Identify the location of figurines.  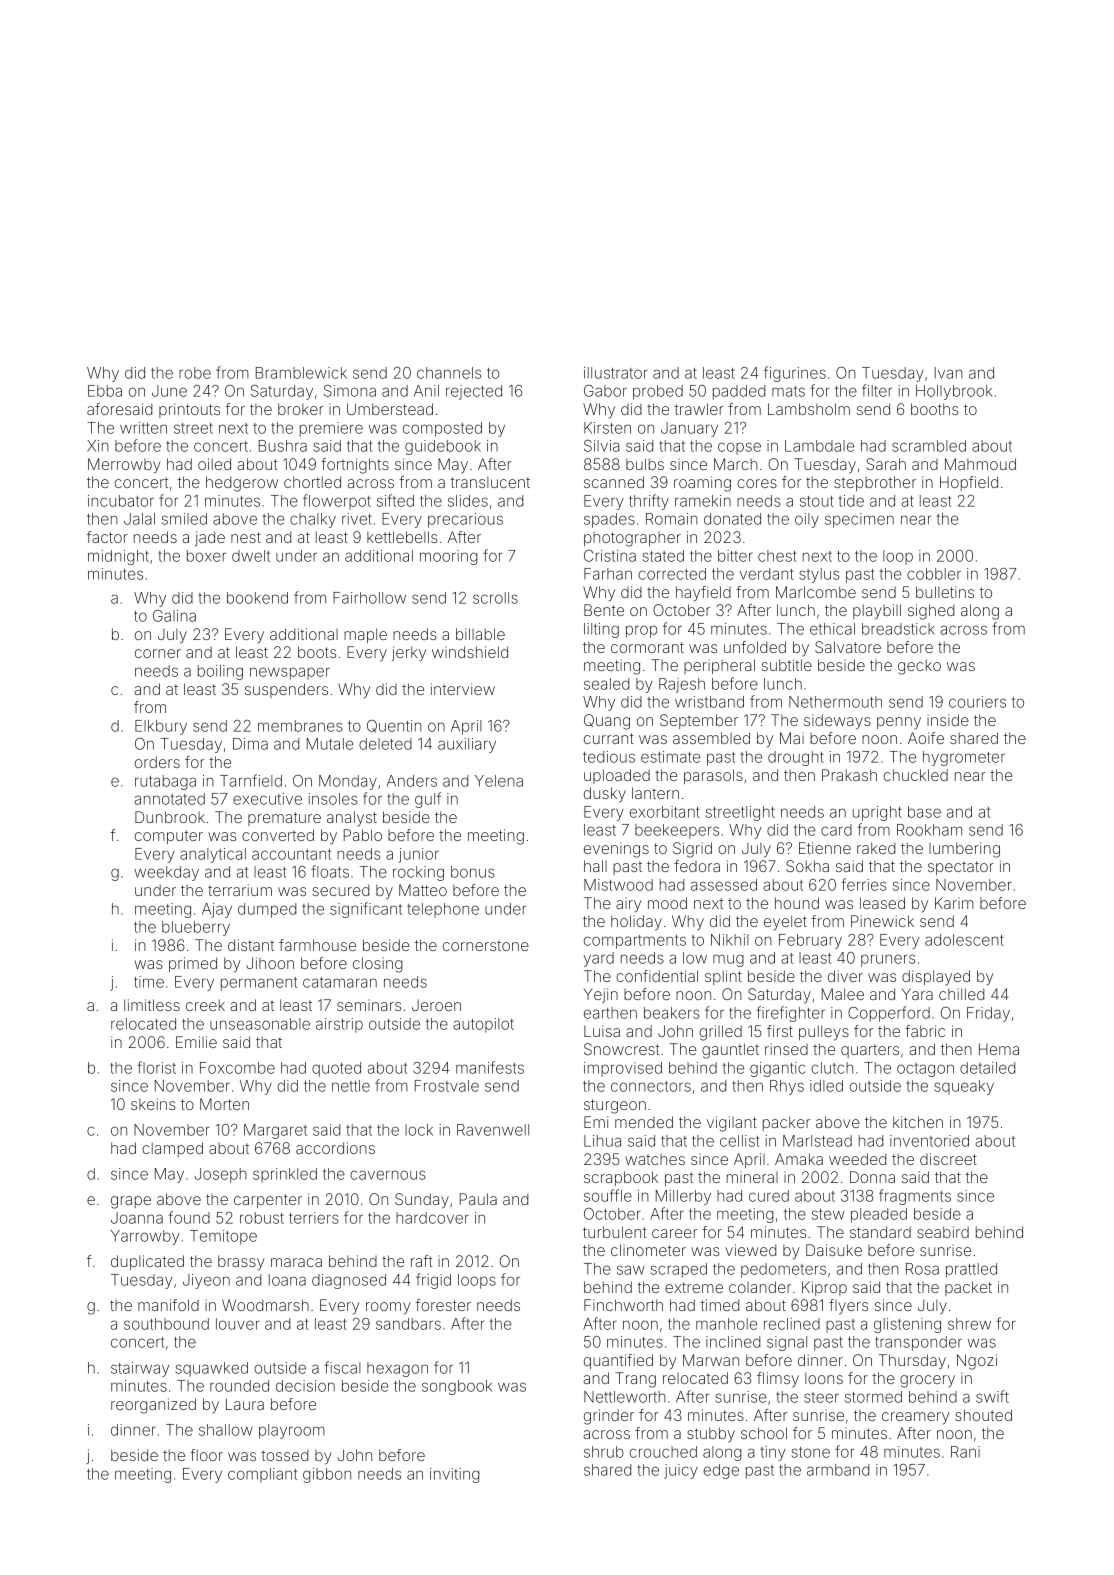
(795, 374).
